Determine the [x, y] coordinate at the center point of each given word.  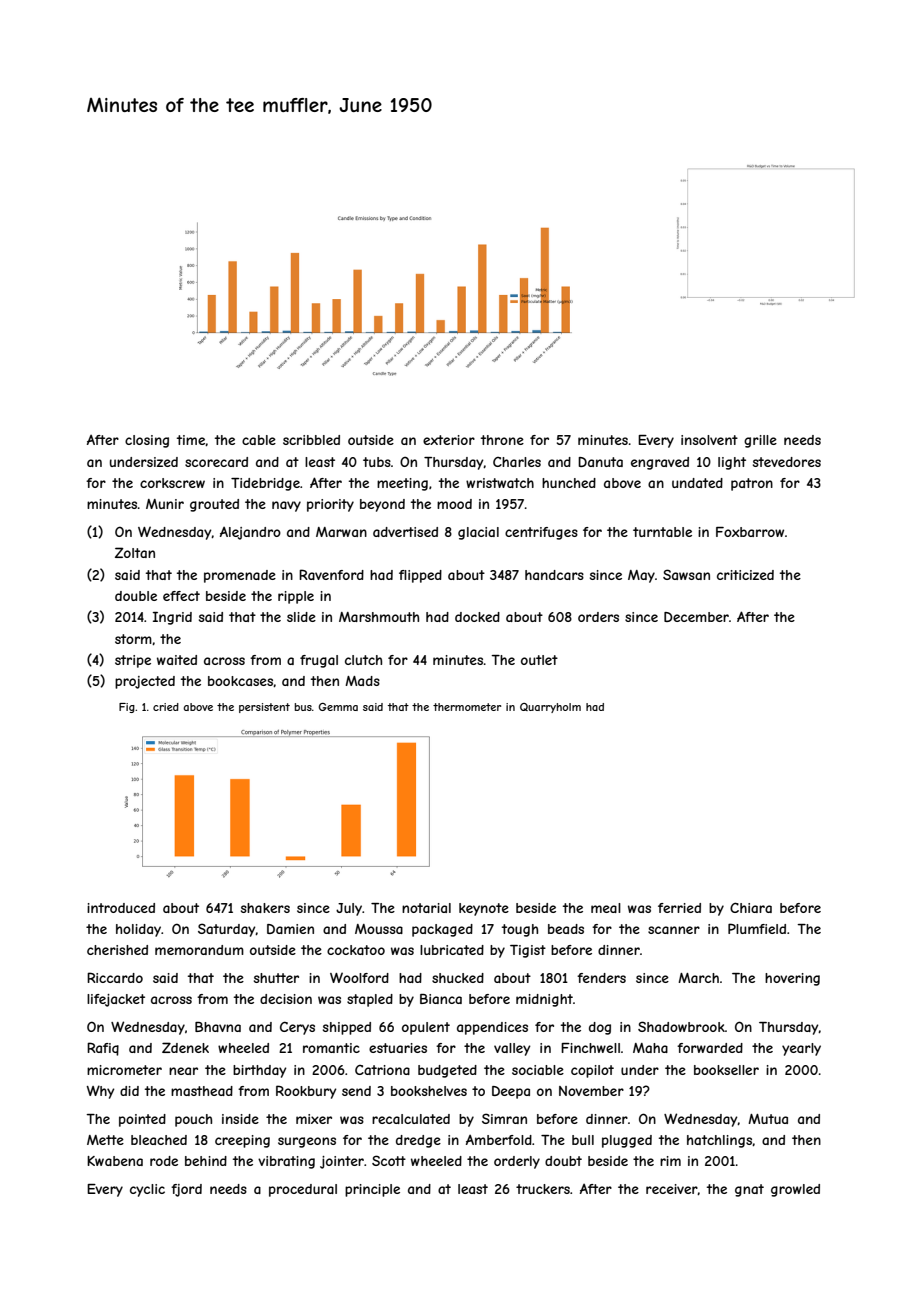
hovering [792, 979]
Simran [504, 1118]
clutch [363, 660]
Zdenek [185, 1047]
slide [301, 617]
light [732, 463]
